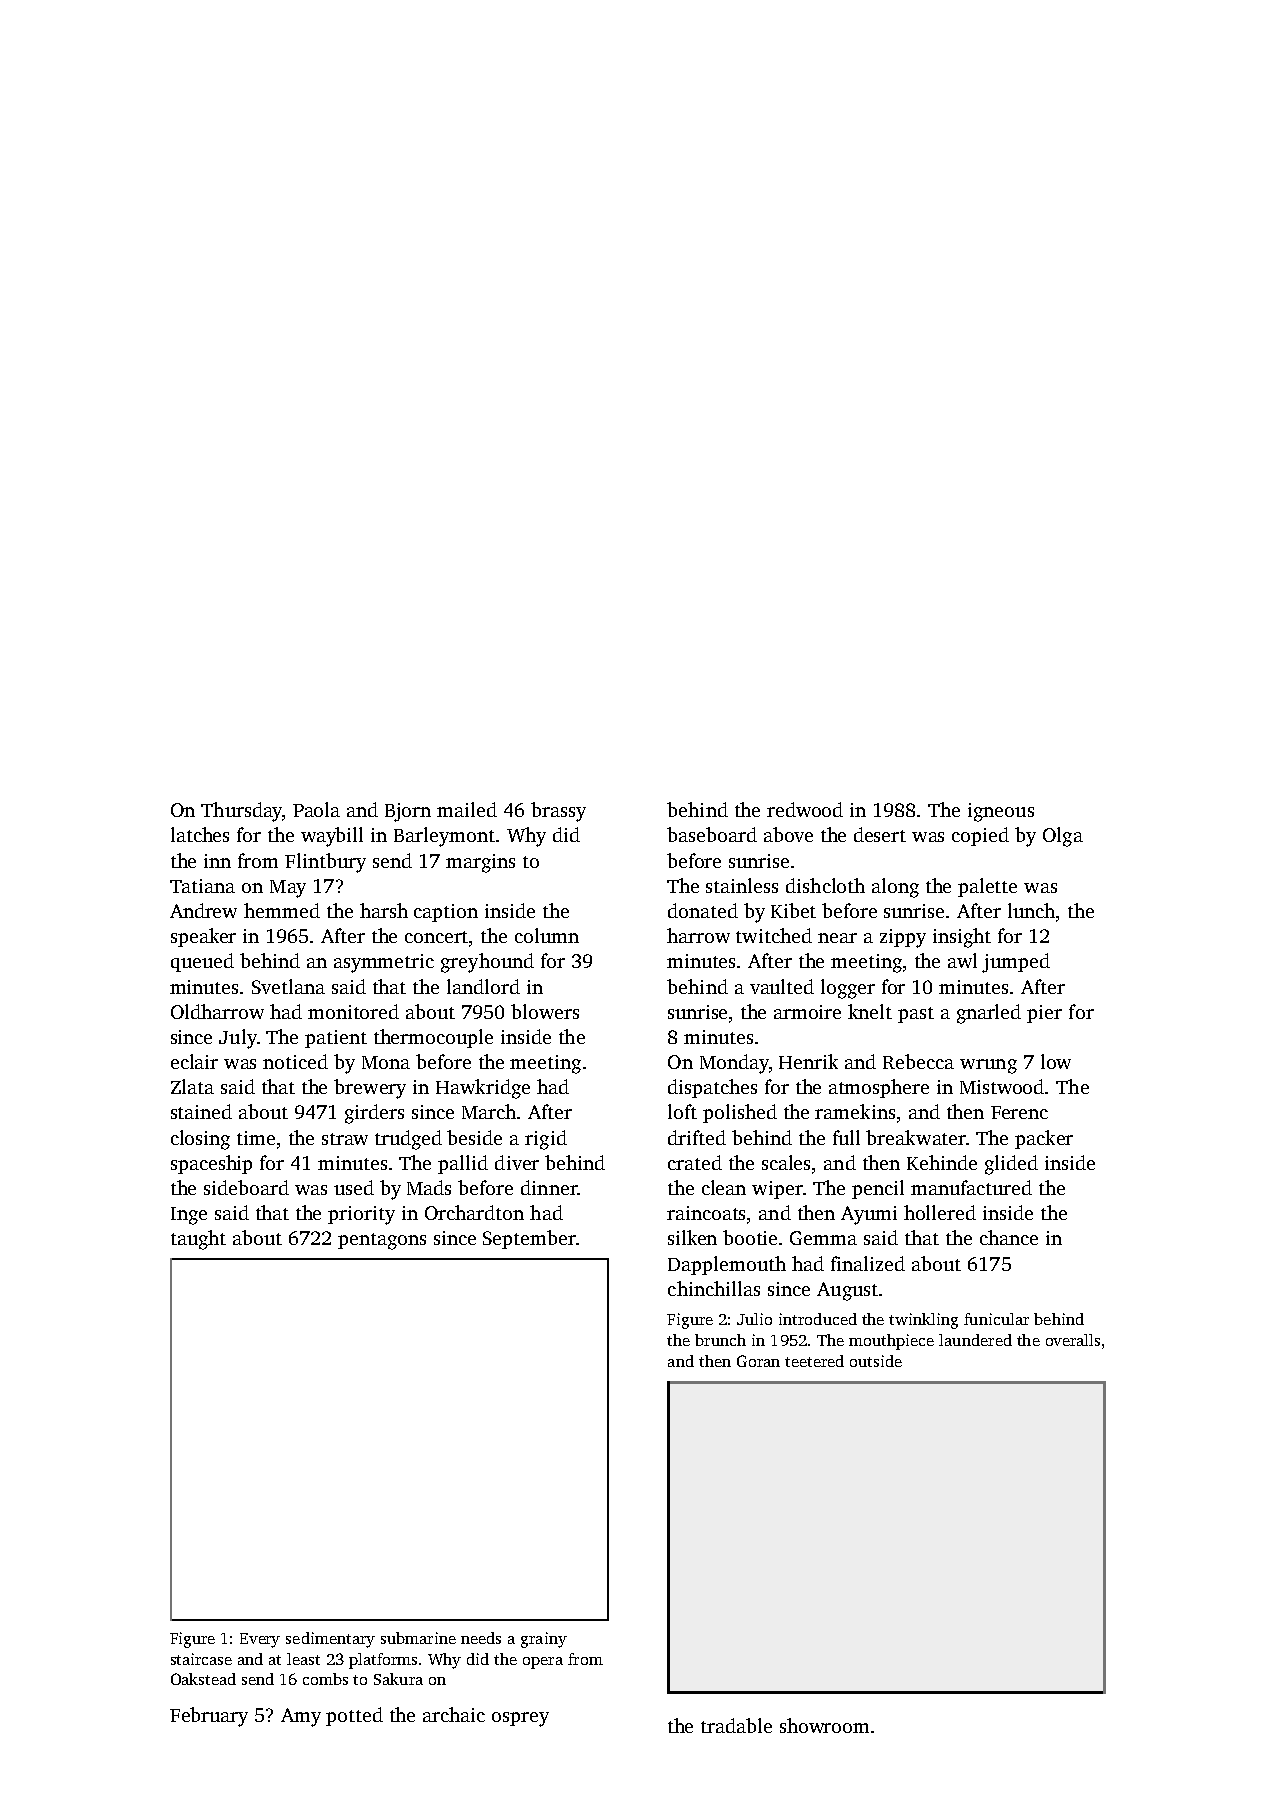 The image size is (1276, 1805). Describe the element at coordinates (1001, 812) in the image. I see `igneous` at that location.
